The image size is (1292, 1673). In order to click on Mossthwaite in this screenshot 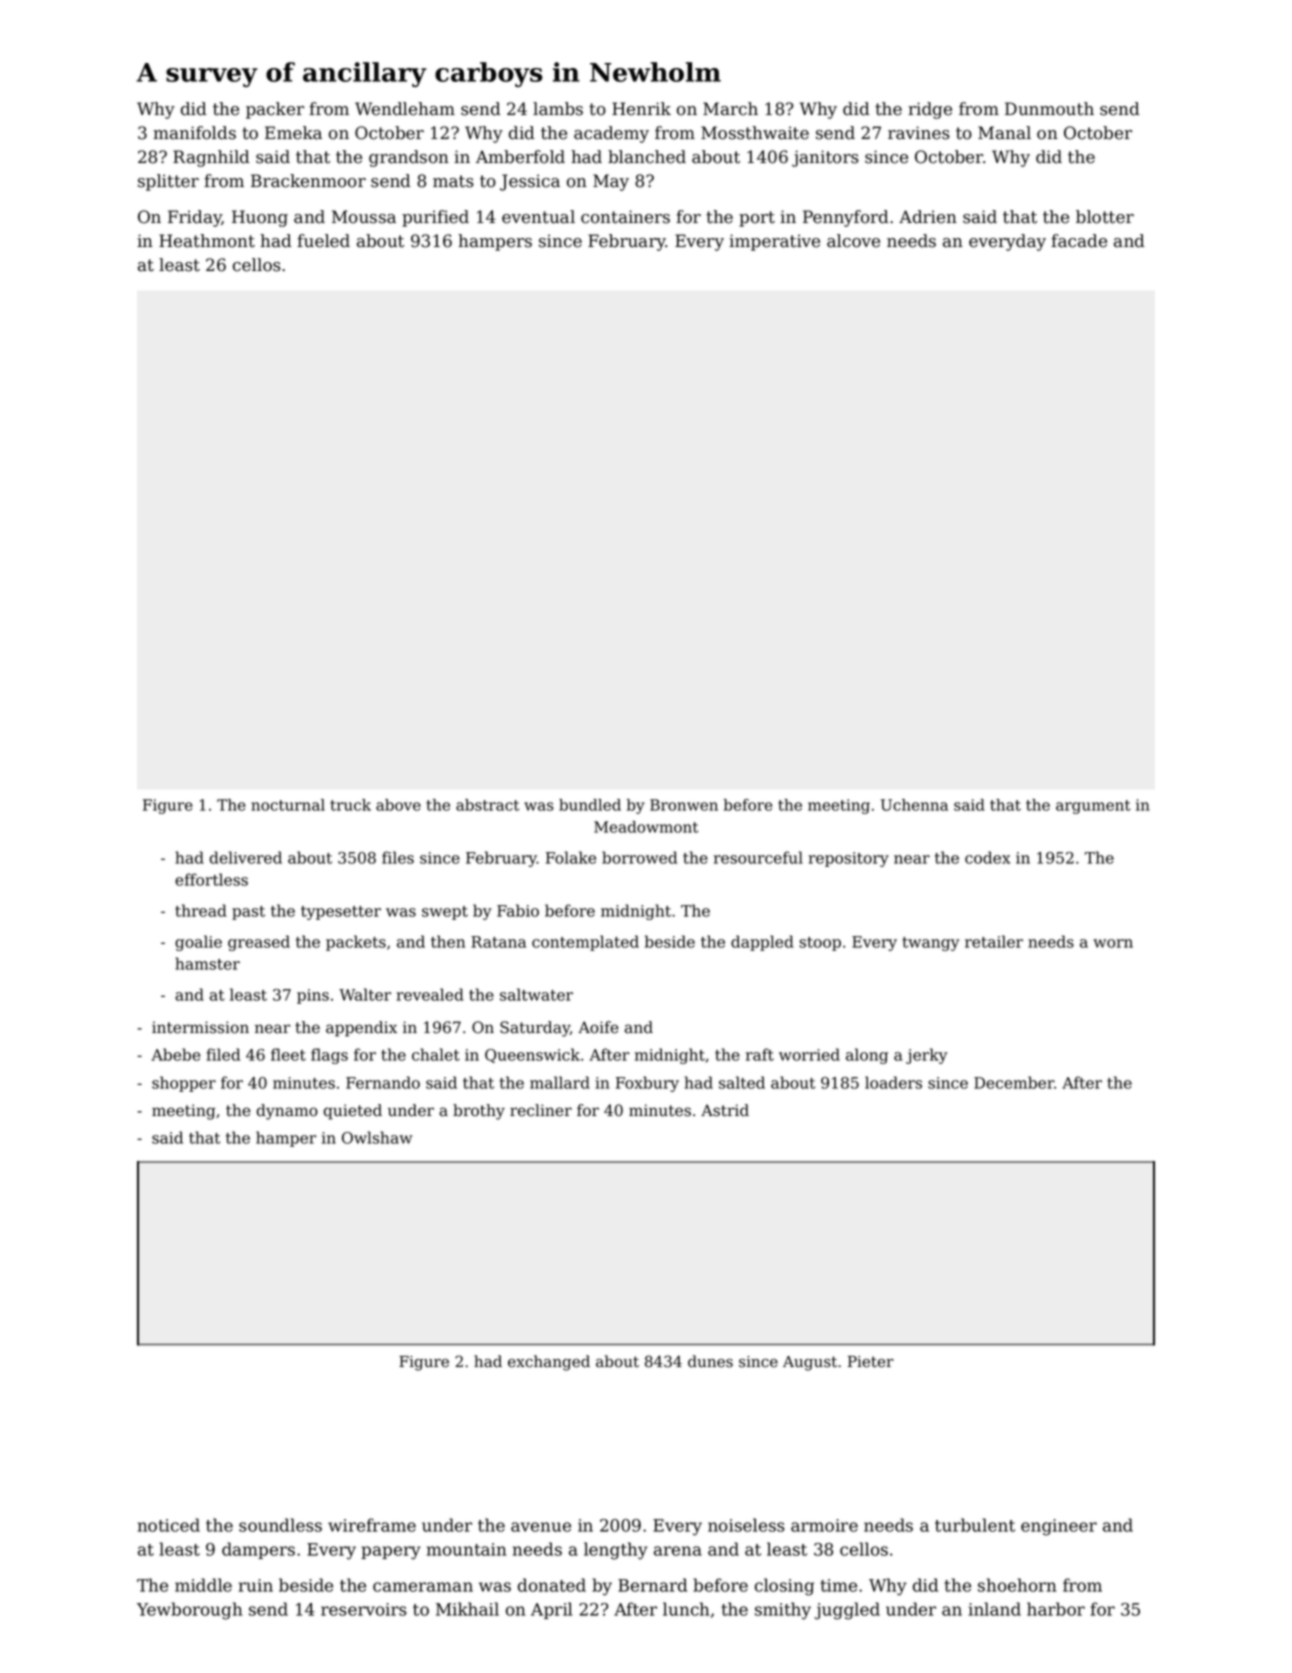, I will do `click(755, 133)`.
